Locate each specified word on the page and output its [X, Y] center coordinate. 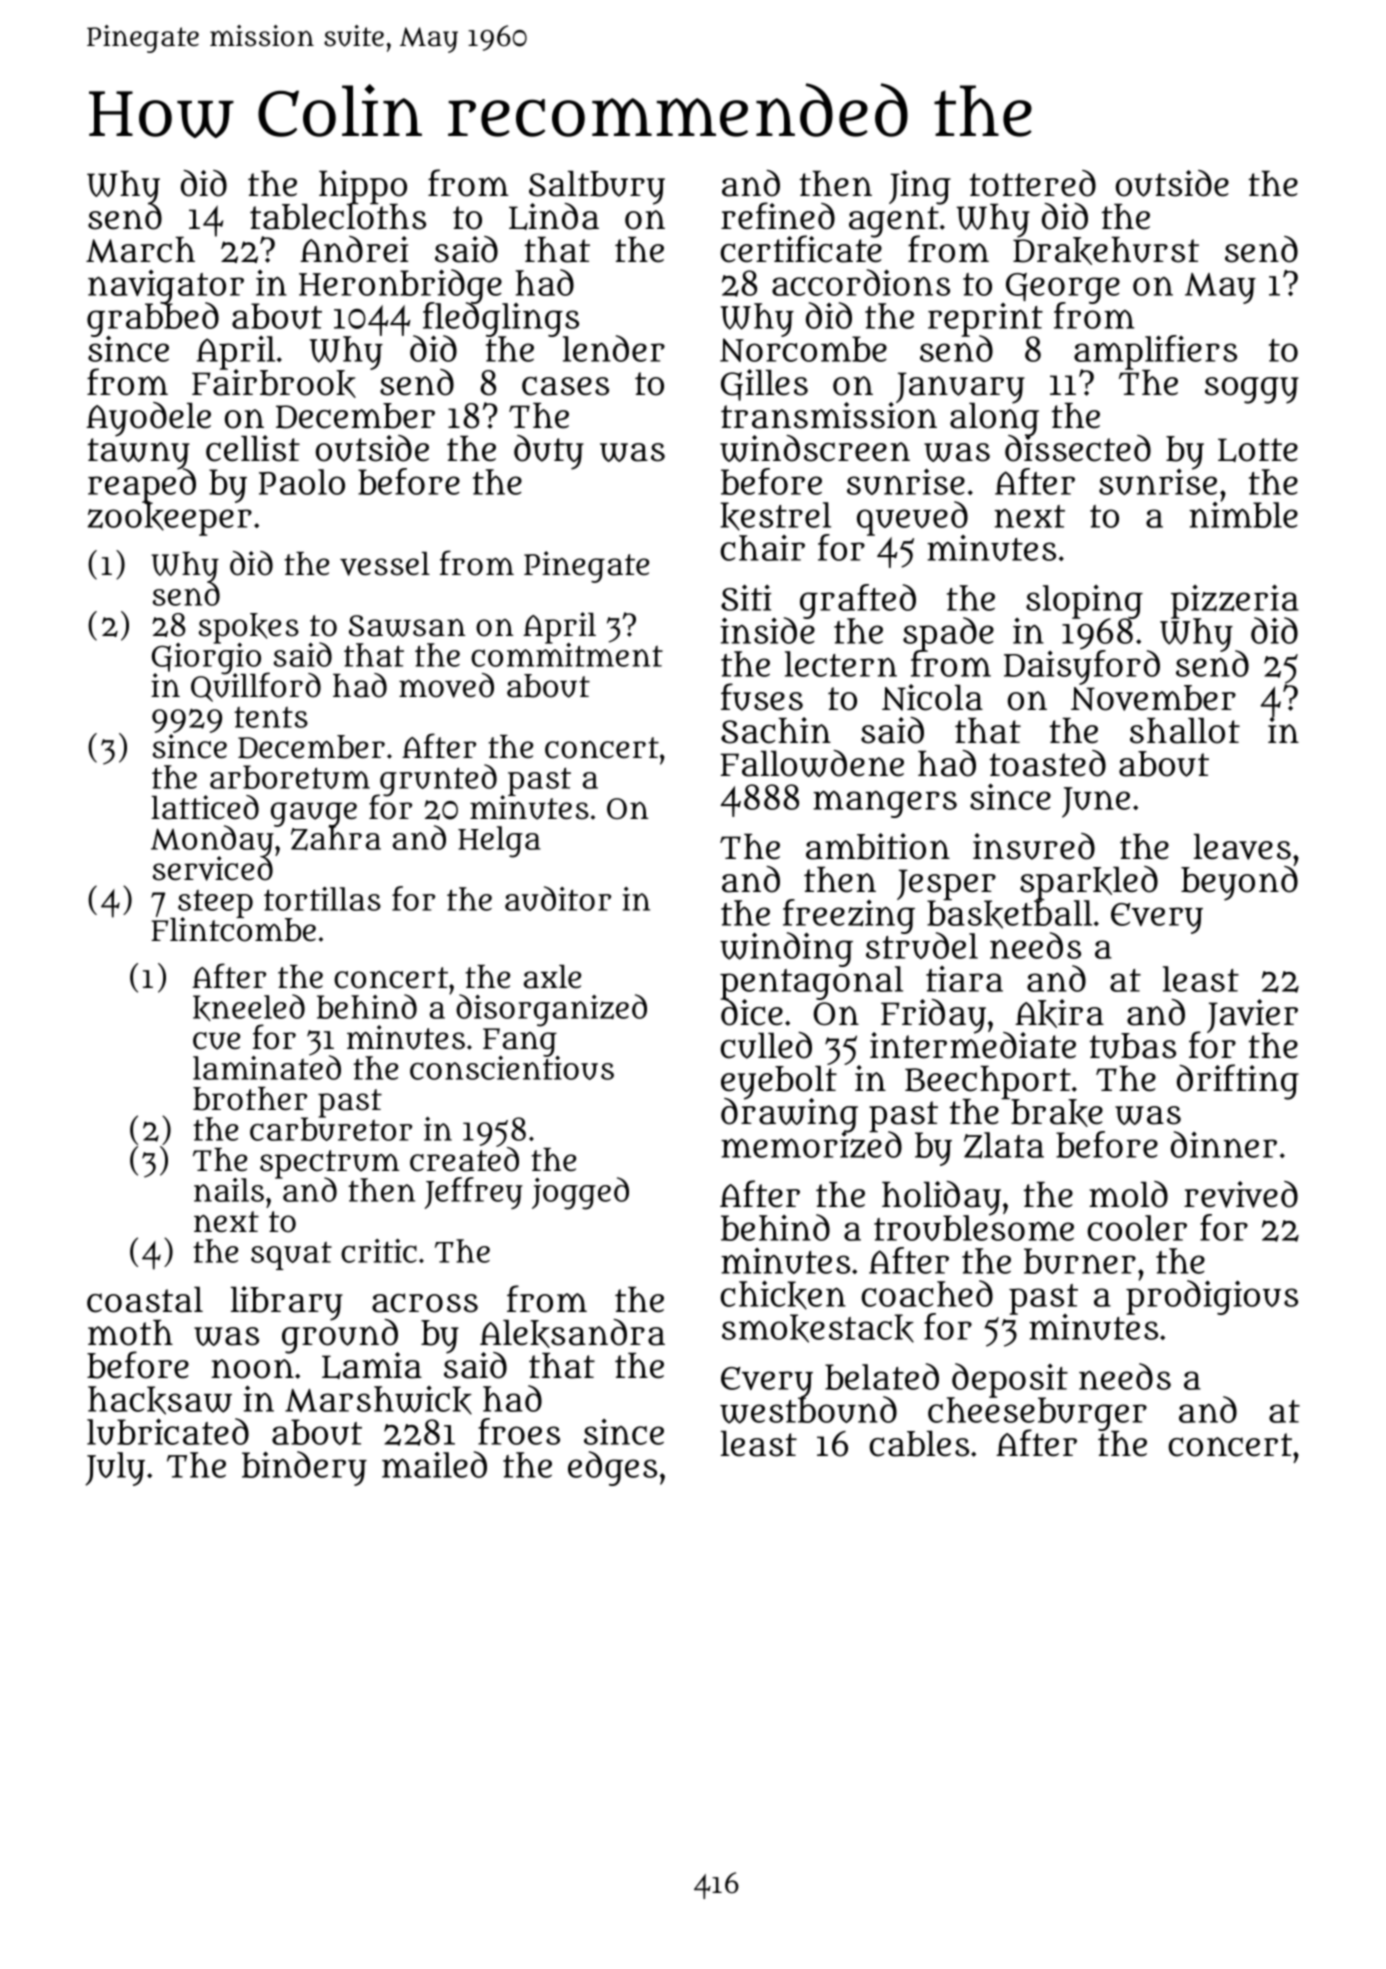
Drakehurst [1106, 251]
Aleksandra [572, 1333]
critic [379, 1251]
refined [778, 216]
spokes [249, 628]
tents [271, 717]
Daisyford [1082, 667]
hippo [363, 187]
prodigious [1212, 1298]
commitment [567, 655]
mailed [434, 1464]
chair [762, 548]
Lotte [1258, 450]
